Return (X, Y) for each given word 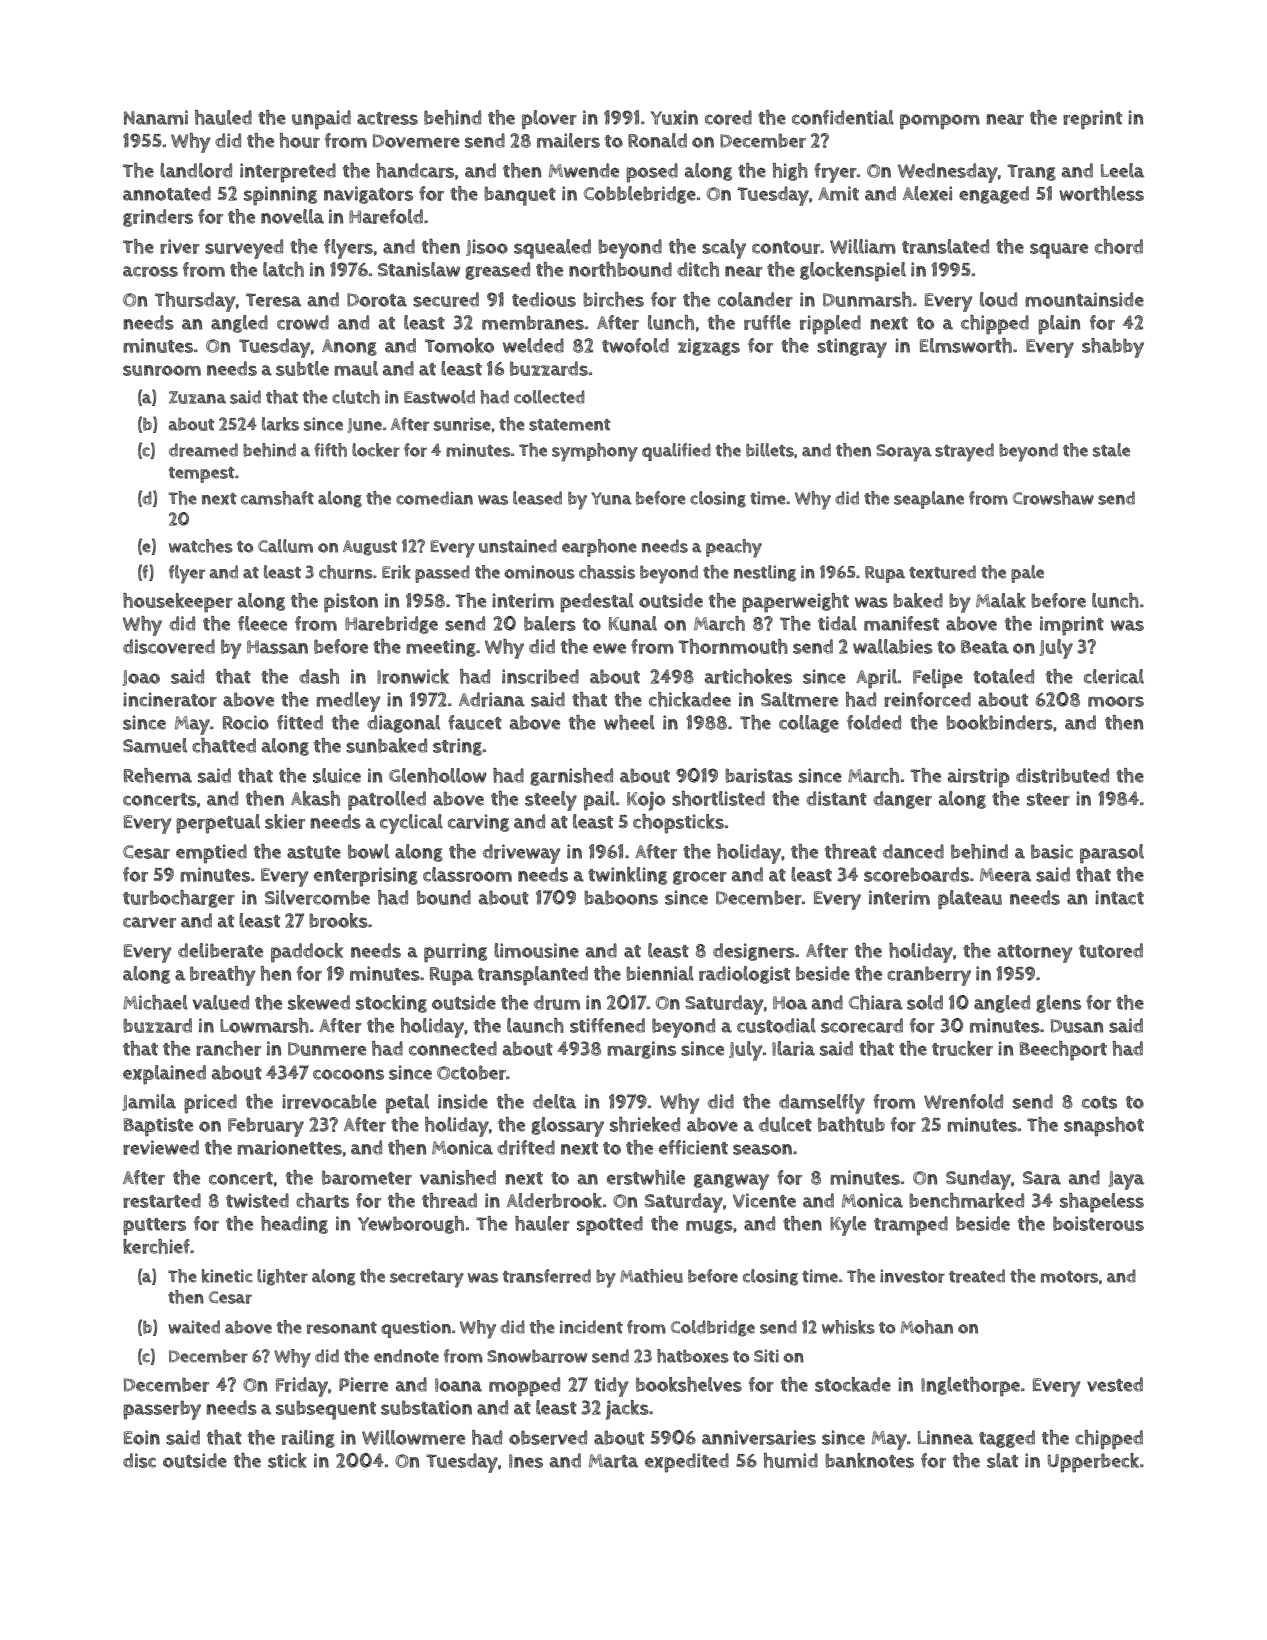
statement (569, 425)
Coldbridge (713, 1328)
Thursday (195, 302)
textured (942, 572)
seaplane (929, 500)
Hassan (277, 647)
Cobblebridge (640, 195)
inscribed (540, 676)
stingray (852, 348)
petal (407, 1104)
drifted (526, 1147)
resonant (342, 1328)
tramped (911, 1226)
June (364, 425)
